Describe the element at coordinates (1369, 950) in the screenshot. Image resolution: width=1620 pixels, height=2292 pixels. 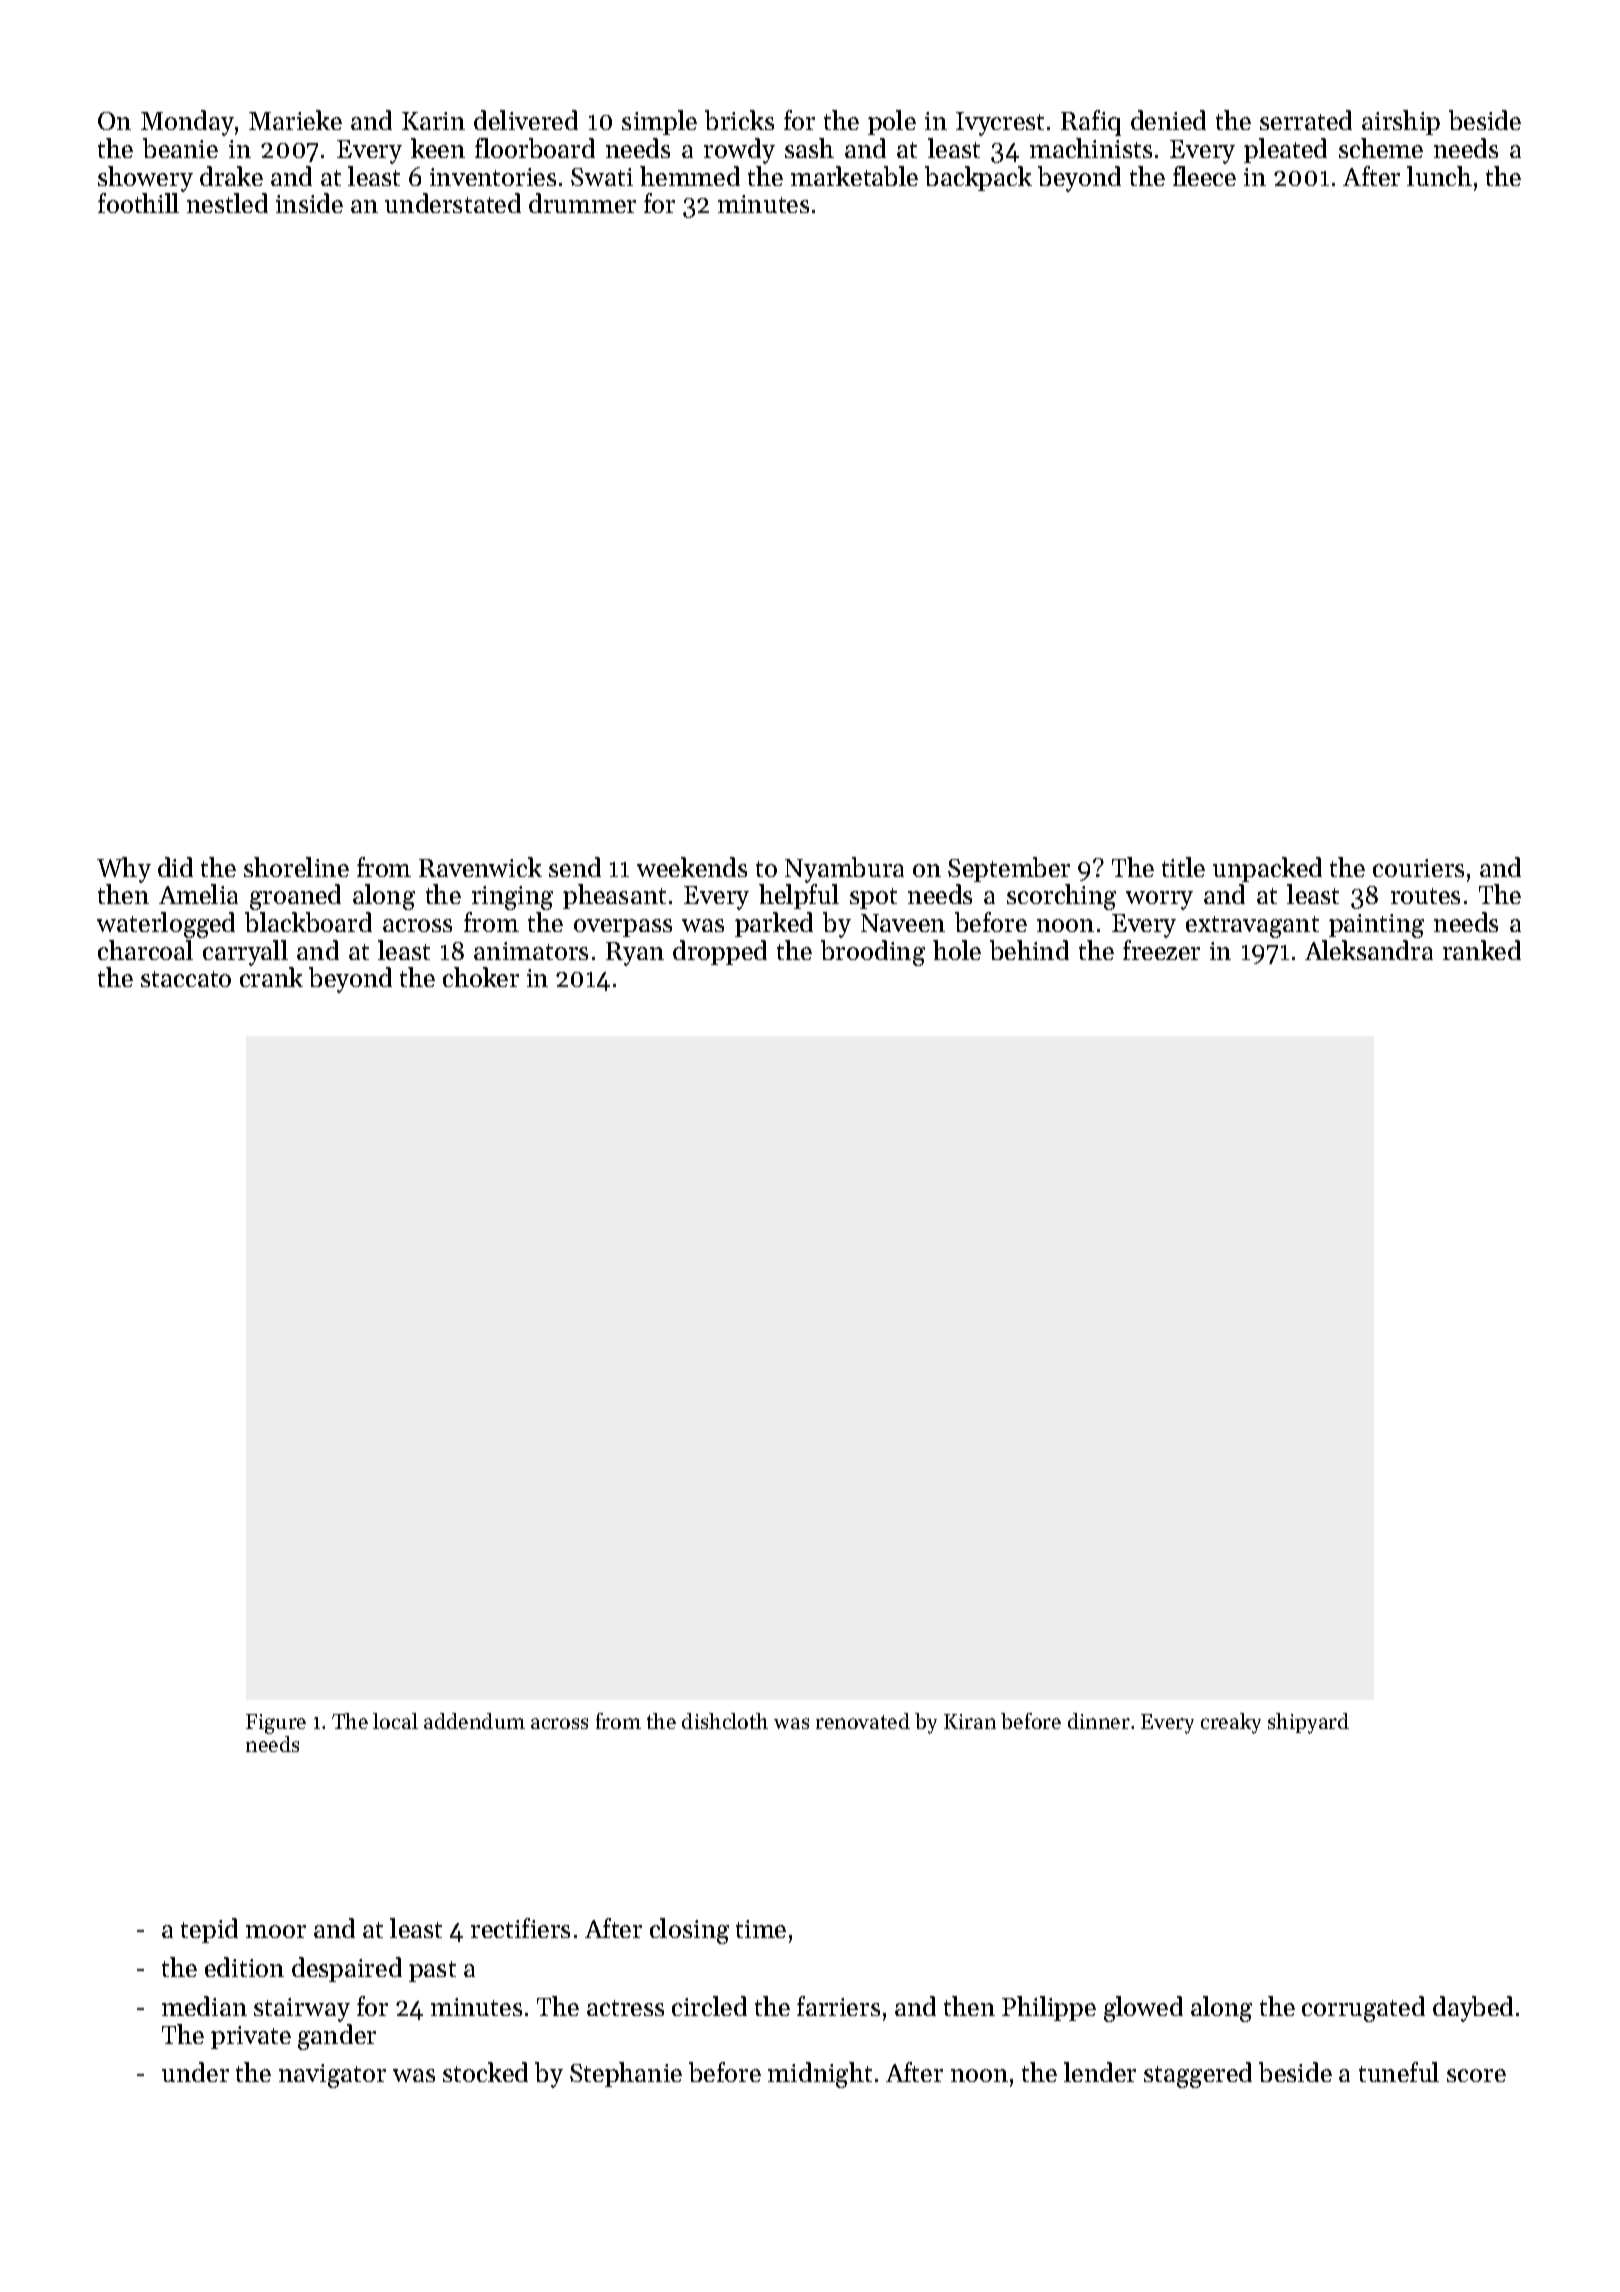
I see `Aleksandra` at that location.
